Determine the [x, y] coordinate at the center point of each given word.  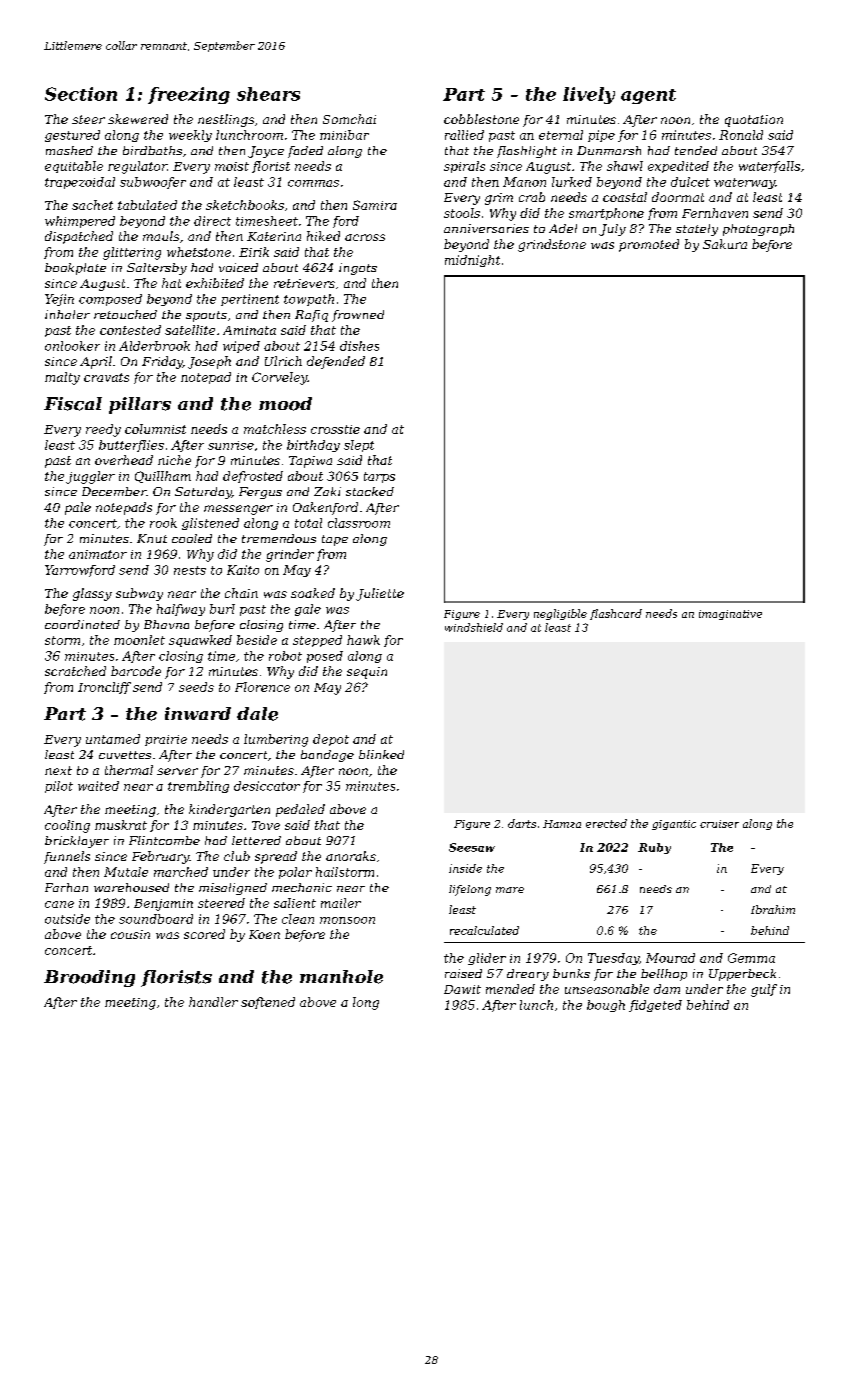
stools [462, 213]
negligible [560, 614]
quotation [754, 121]
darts [522, 823]
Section [81, 94]
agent [648, 96]
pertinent [250, 300]
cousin [130, 934]
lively [589, 95]
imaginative [730, 615]
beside [257, 640]
